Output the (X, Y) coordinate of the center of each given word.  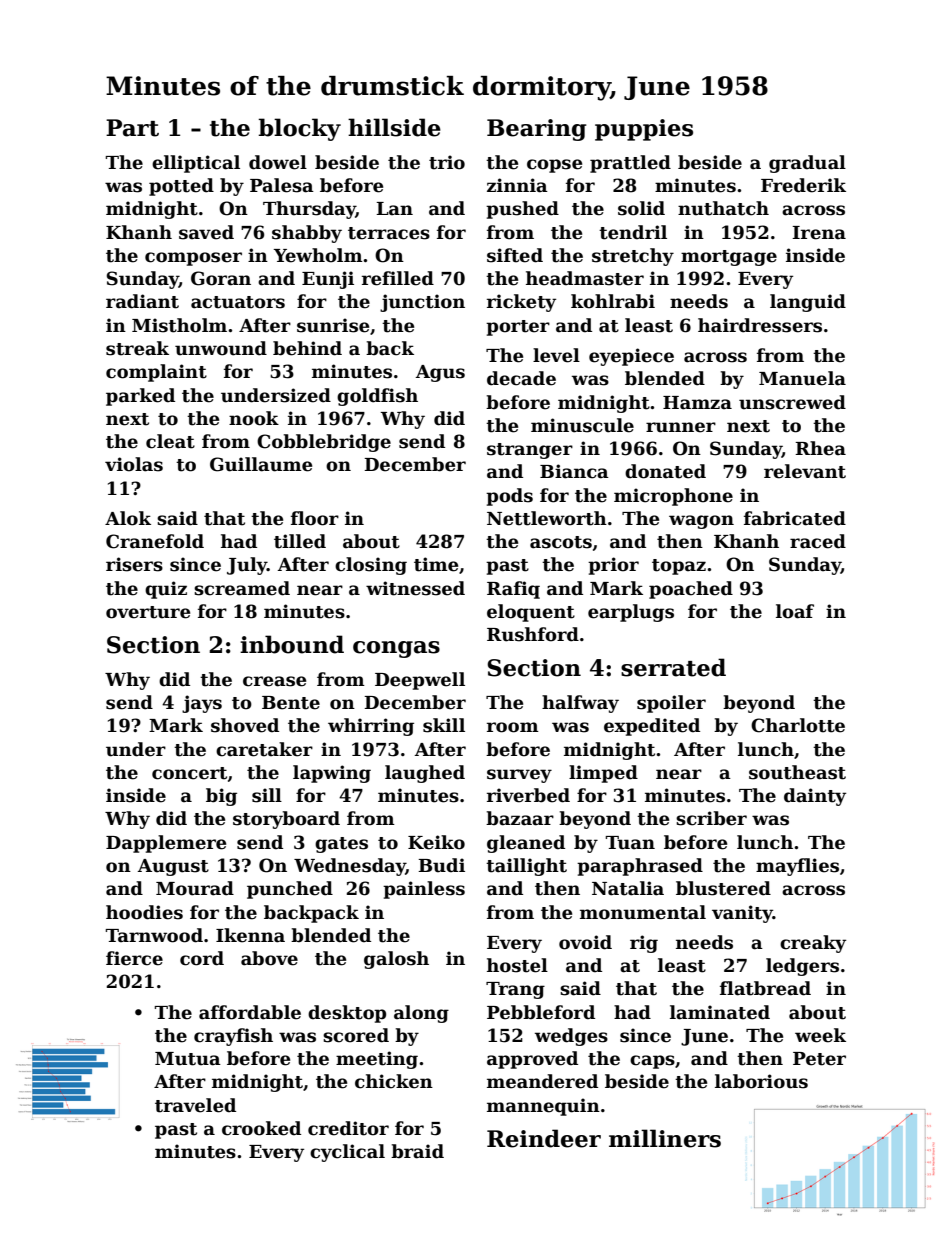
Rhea (820, 448)
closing (371, 566)
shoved (245, 725)
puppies (644, 130)
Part (132, 128)
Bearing (536, 130)
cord (202, 958)
